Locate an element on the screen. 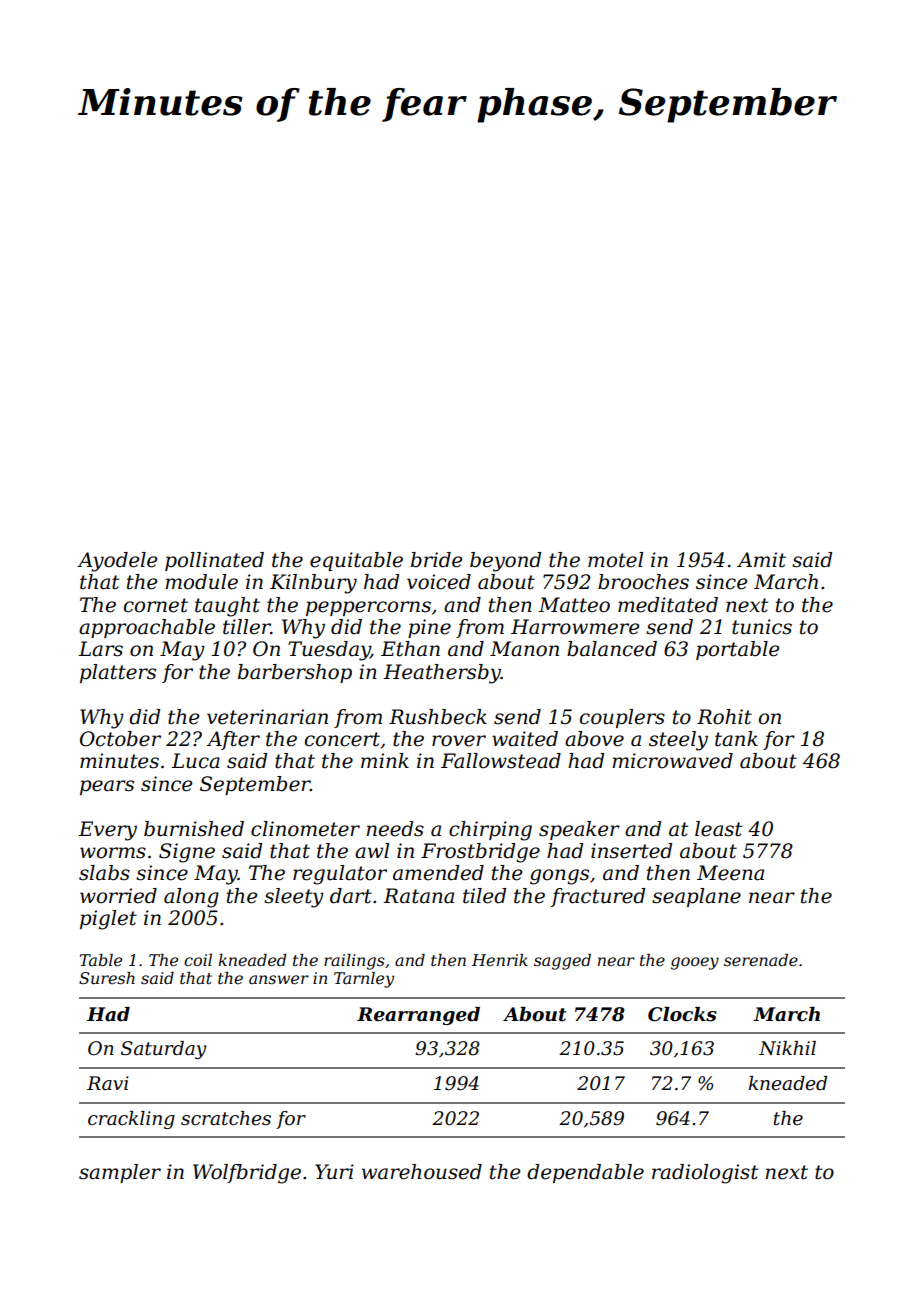 Image resolution: width=924 pixels, height=1311 pixels. Clocks is located at coordinates (682, 1014).
